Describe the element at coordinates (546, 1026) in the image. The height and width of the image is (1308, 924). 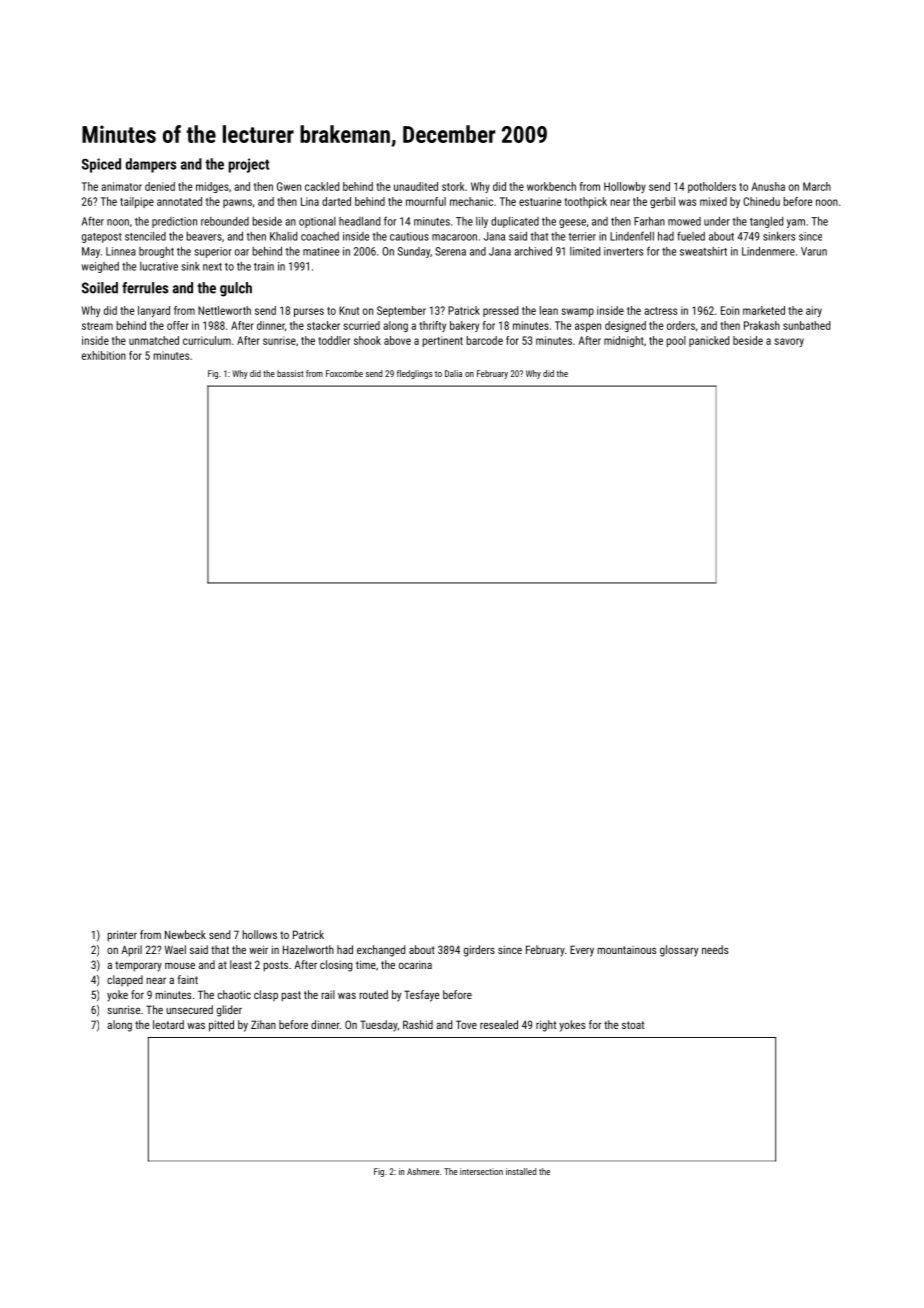
I see `right` at that location.
